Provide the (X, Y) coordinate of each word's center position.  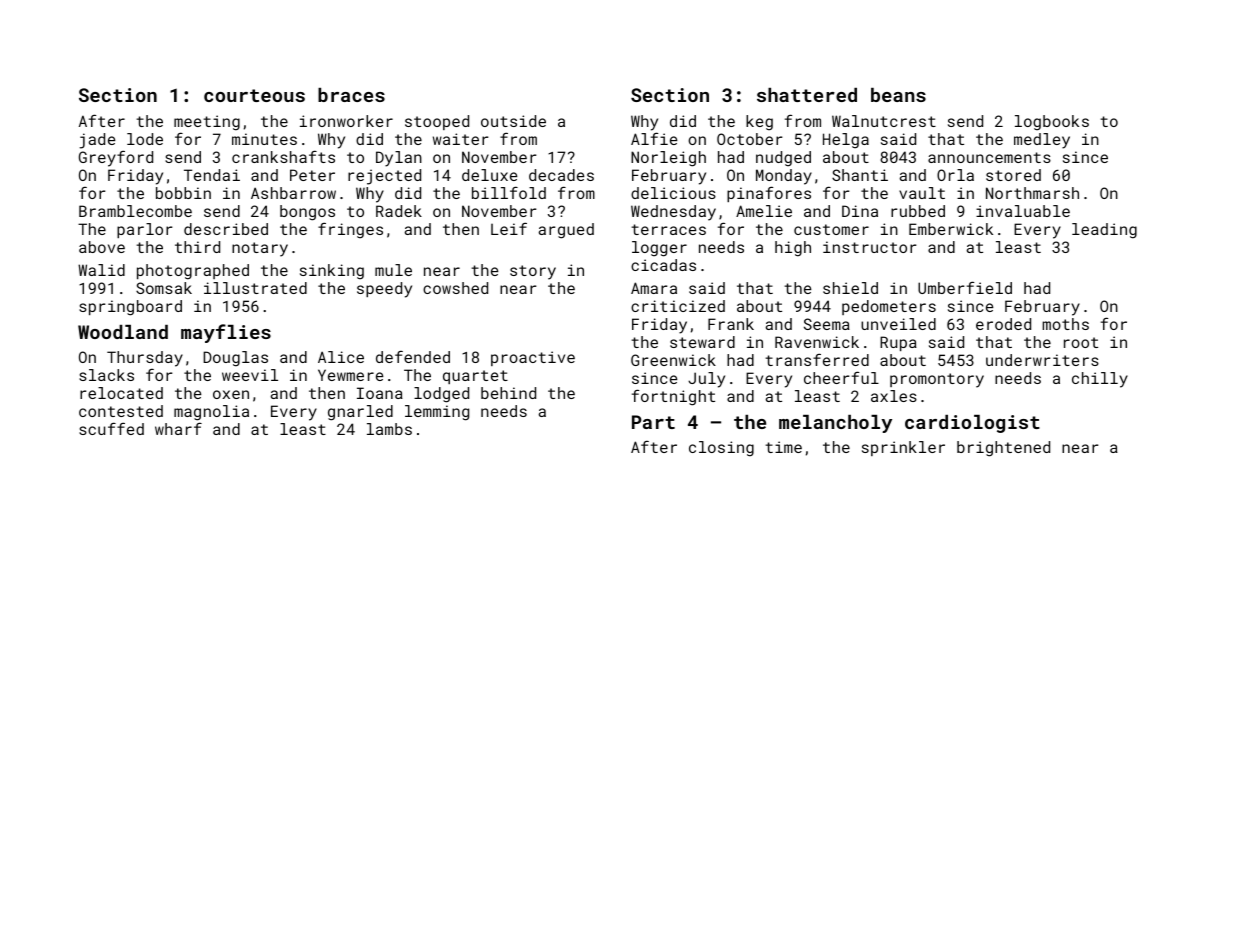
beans (898, 95)
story (533, 272)
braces (351, 95)
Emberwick (951, 229)
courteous (254, 95)
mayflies (226, 333)
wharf (178, 428)
